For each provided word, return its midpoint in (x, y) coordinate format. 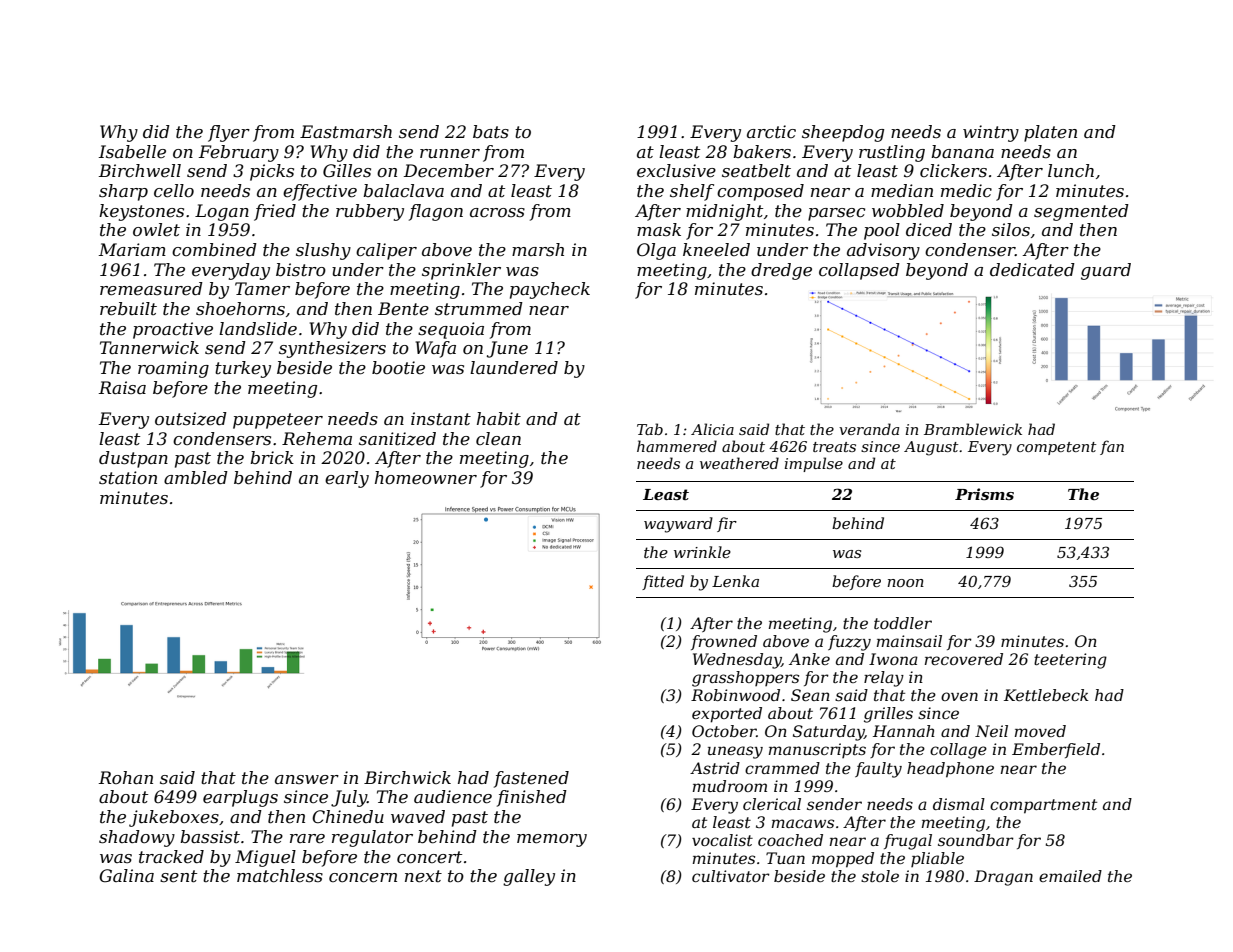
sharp (123, 192)
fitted (663, 582)
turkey (243, 369)
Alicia (712, 429)
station (128, 478)
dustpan (133, 459)
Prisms (984, 494)
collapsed (859, 271)
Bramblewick (973, 429)
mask (659, 229)
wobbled (908, 211)
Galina (126, 876)
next (423, 876)
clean (498, 438)
